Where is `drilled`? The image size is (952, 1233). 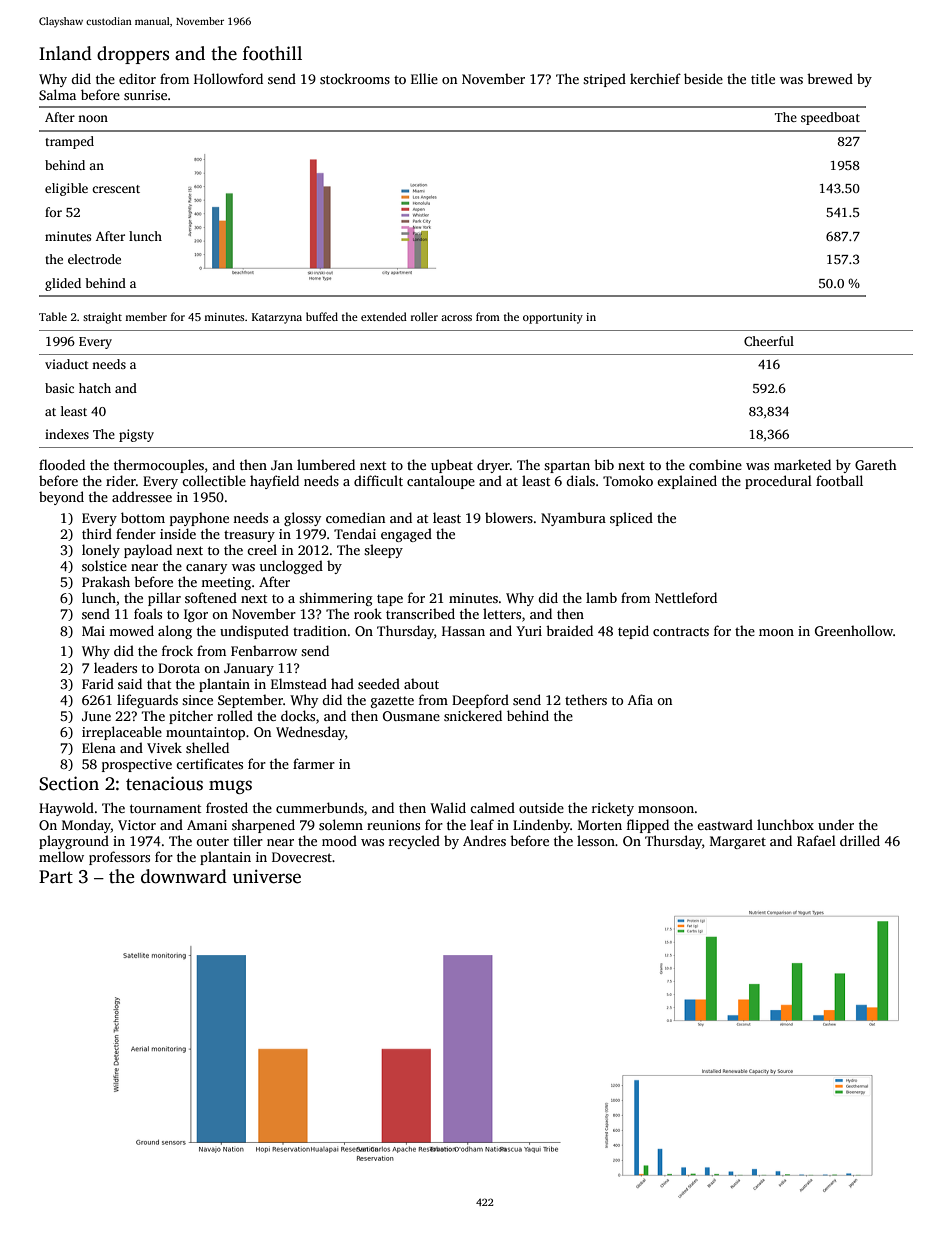 drilled is located at coordinates (860, 840).
